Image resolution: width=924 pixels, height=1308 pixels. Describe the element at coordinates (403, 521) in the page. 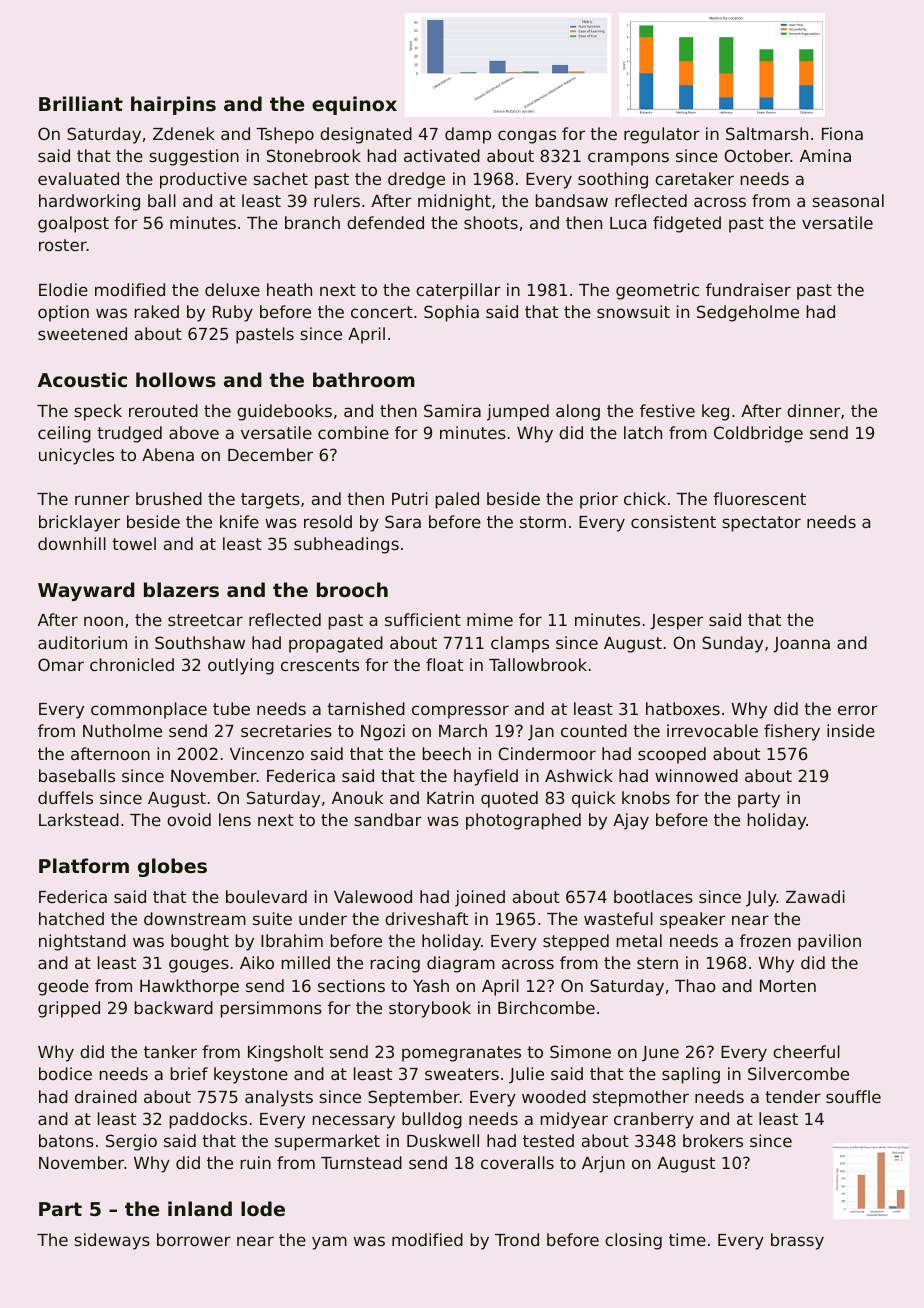

I see `Sara` at that location.
